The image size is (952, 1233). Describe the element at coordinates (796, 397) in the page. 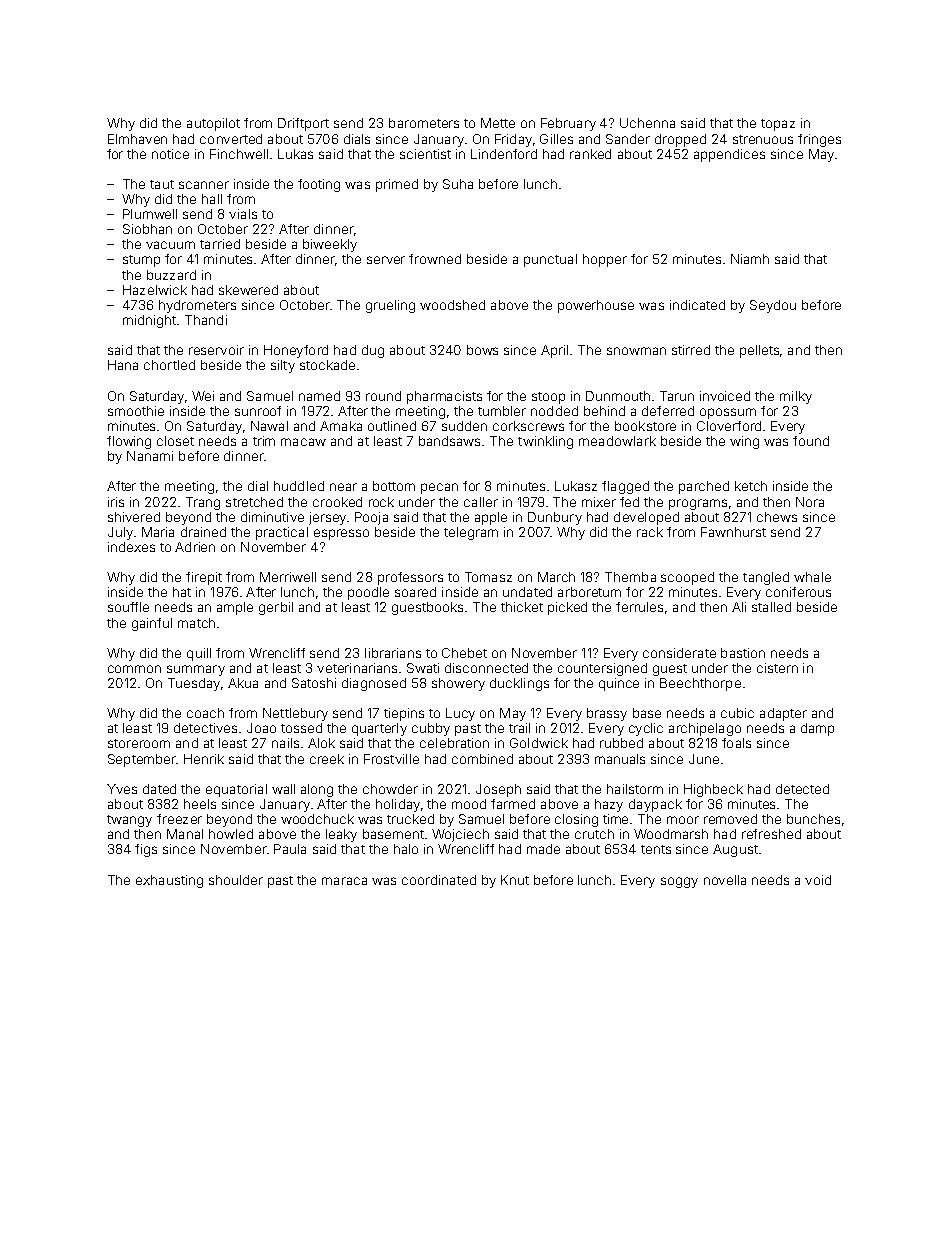

I see `milky` at that location.
